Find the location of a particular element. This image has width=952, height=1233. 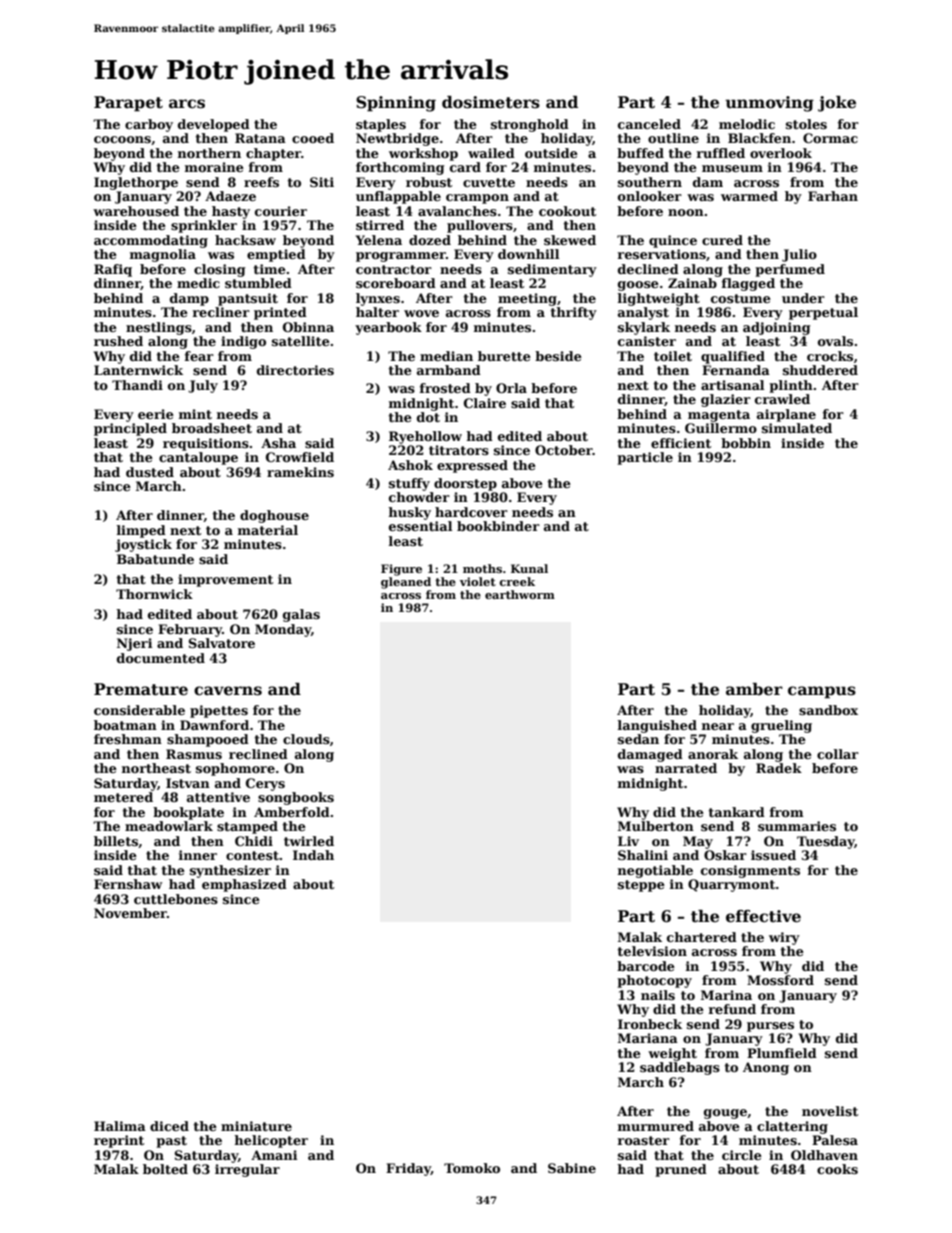

Ironbeck is located at coordinates (650, 1024).
